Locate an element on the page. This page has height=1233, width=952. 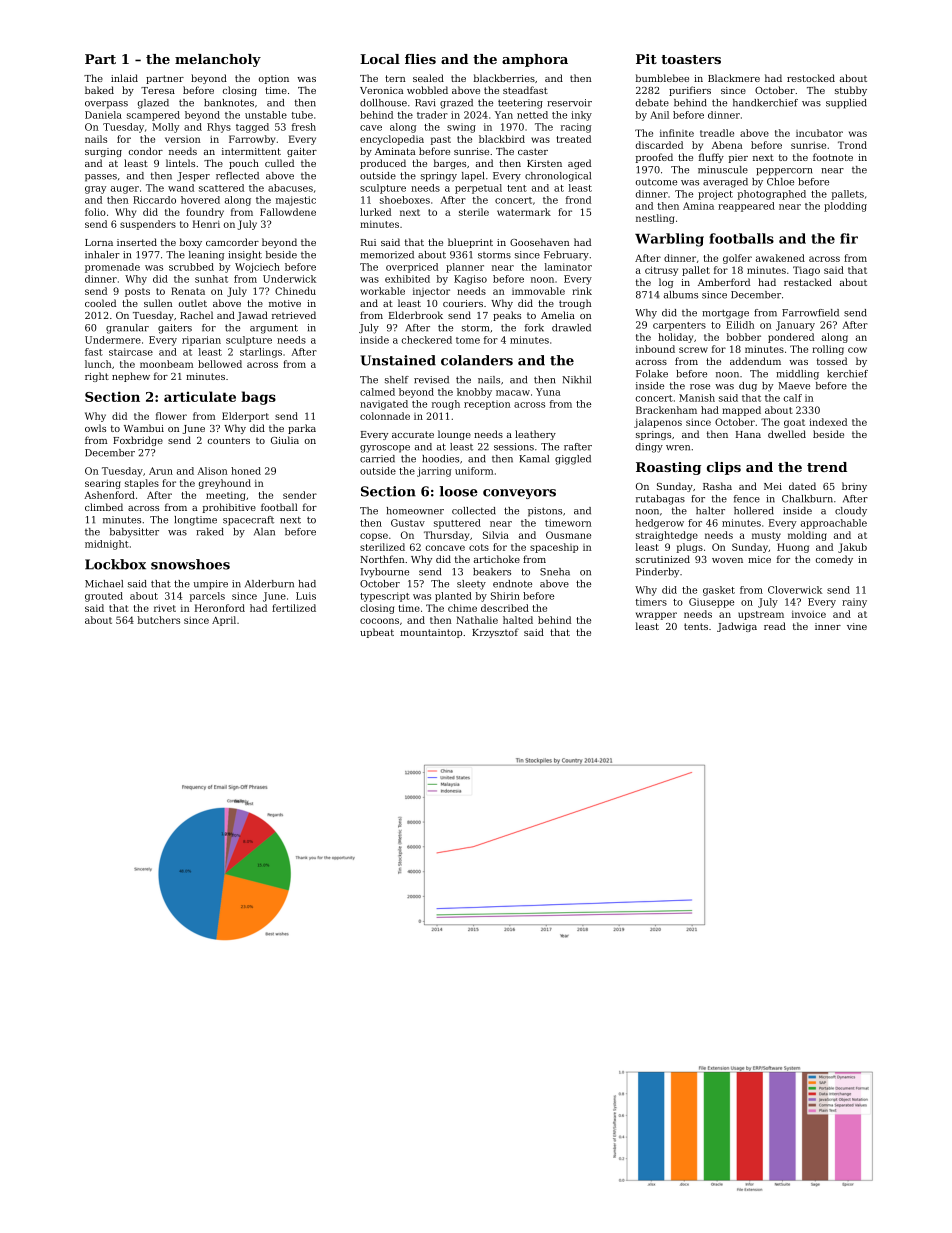
Anil is located at coordinates (659, 115).
